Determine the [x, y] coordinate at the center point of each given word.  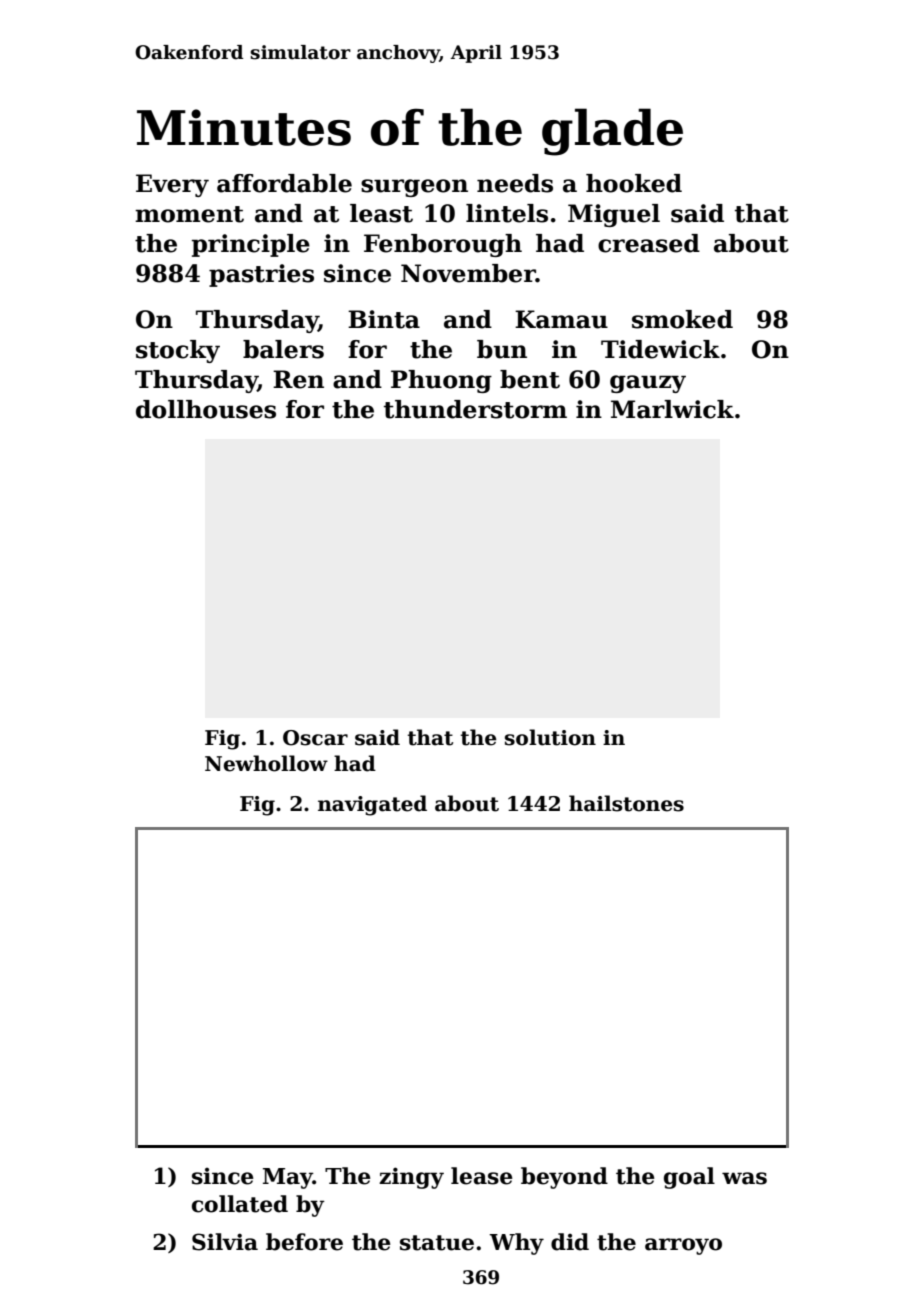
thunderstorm [475, 409]
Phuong [441, 381]
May [288, 1178]
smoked [682, 319]
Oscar [315, 738]
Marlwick [672, 409]
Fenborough [443, 245]
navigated [372, 805]
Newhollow [266, 763]
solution [550, 737]
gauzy [648, 384]
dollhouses [206, 409]
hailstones [626, 803]
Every [172, 185]
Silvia [225, 1242]
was [744, 1178]
